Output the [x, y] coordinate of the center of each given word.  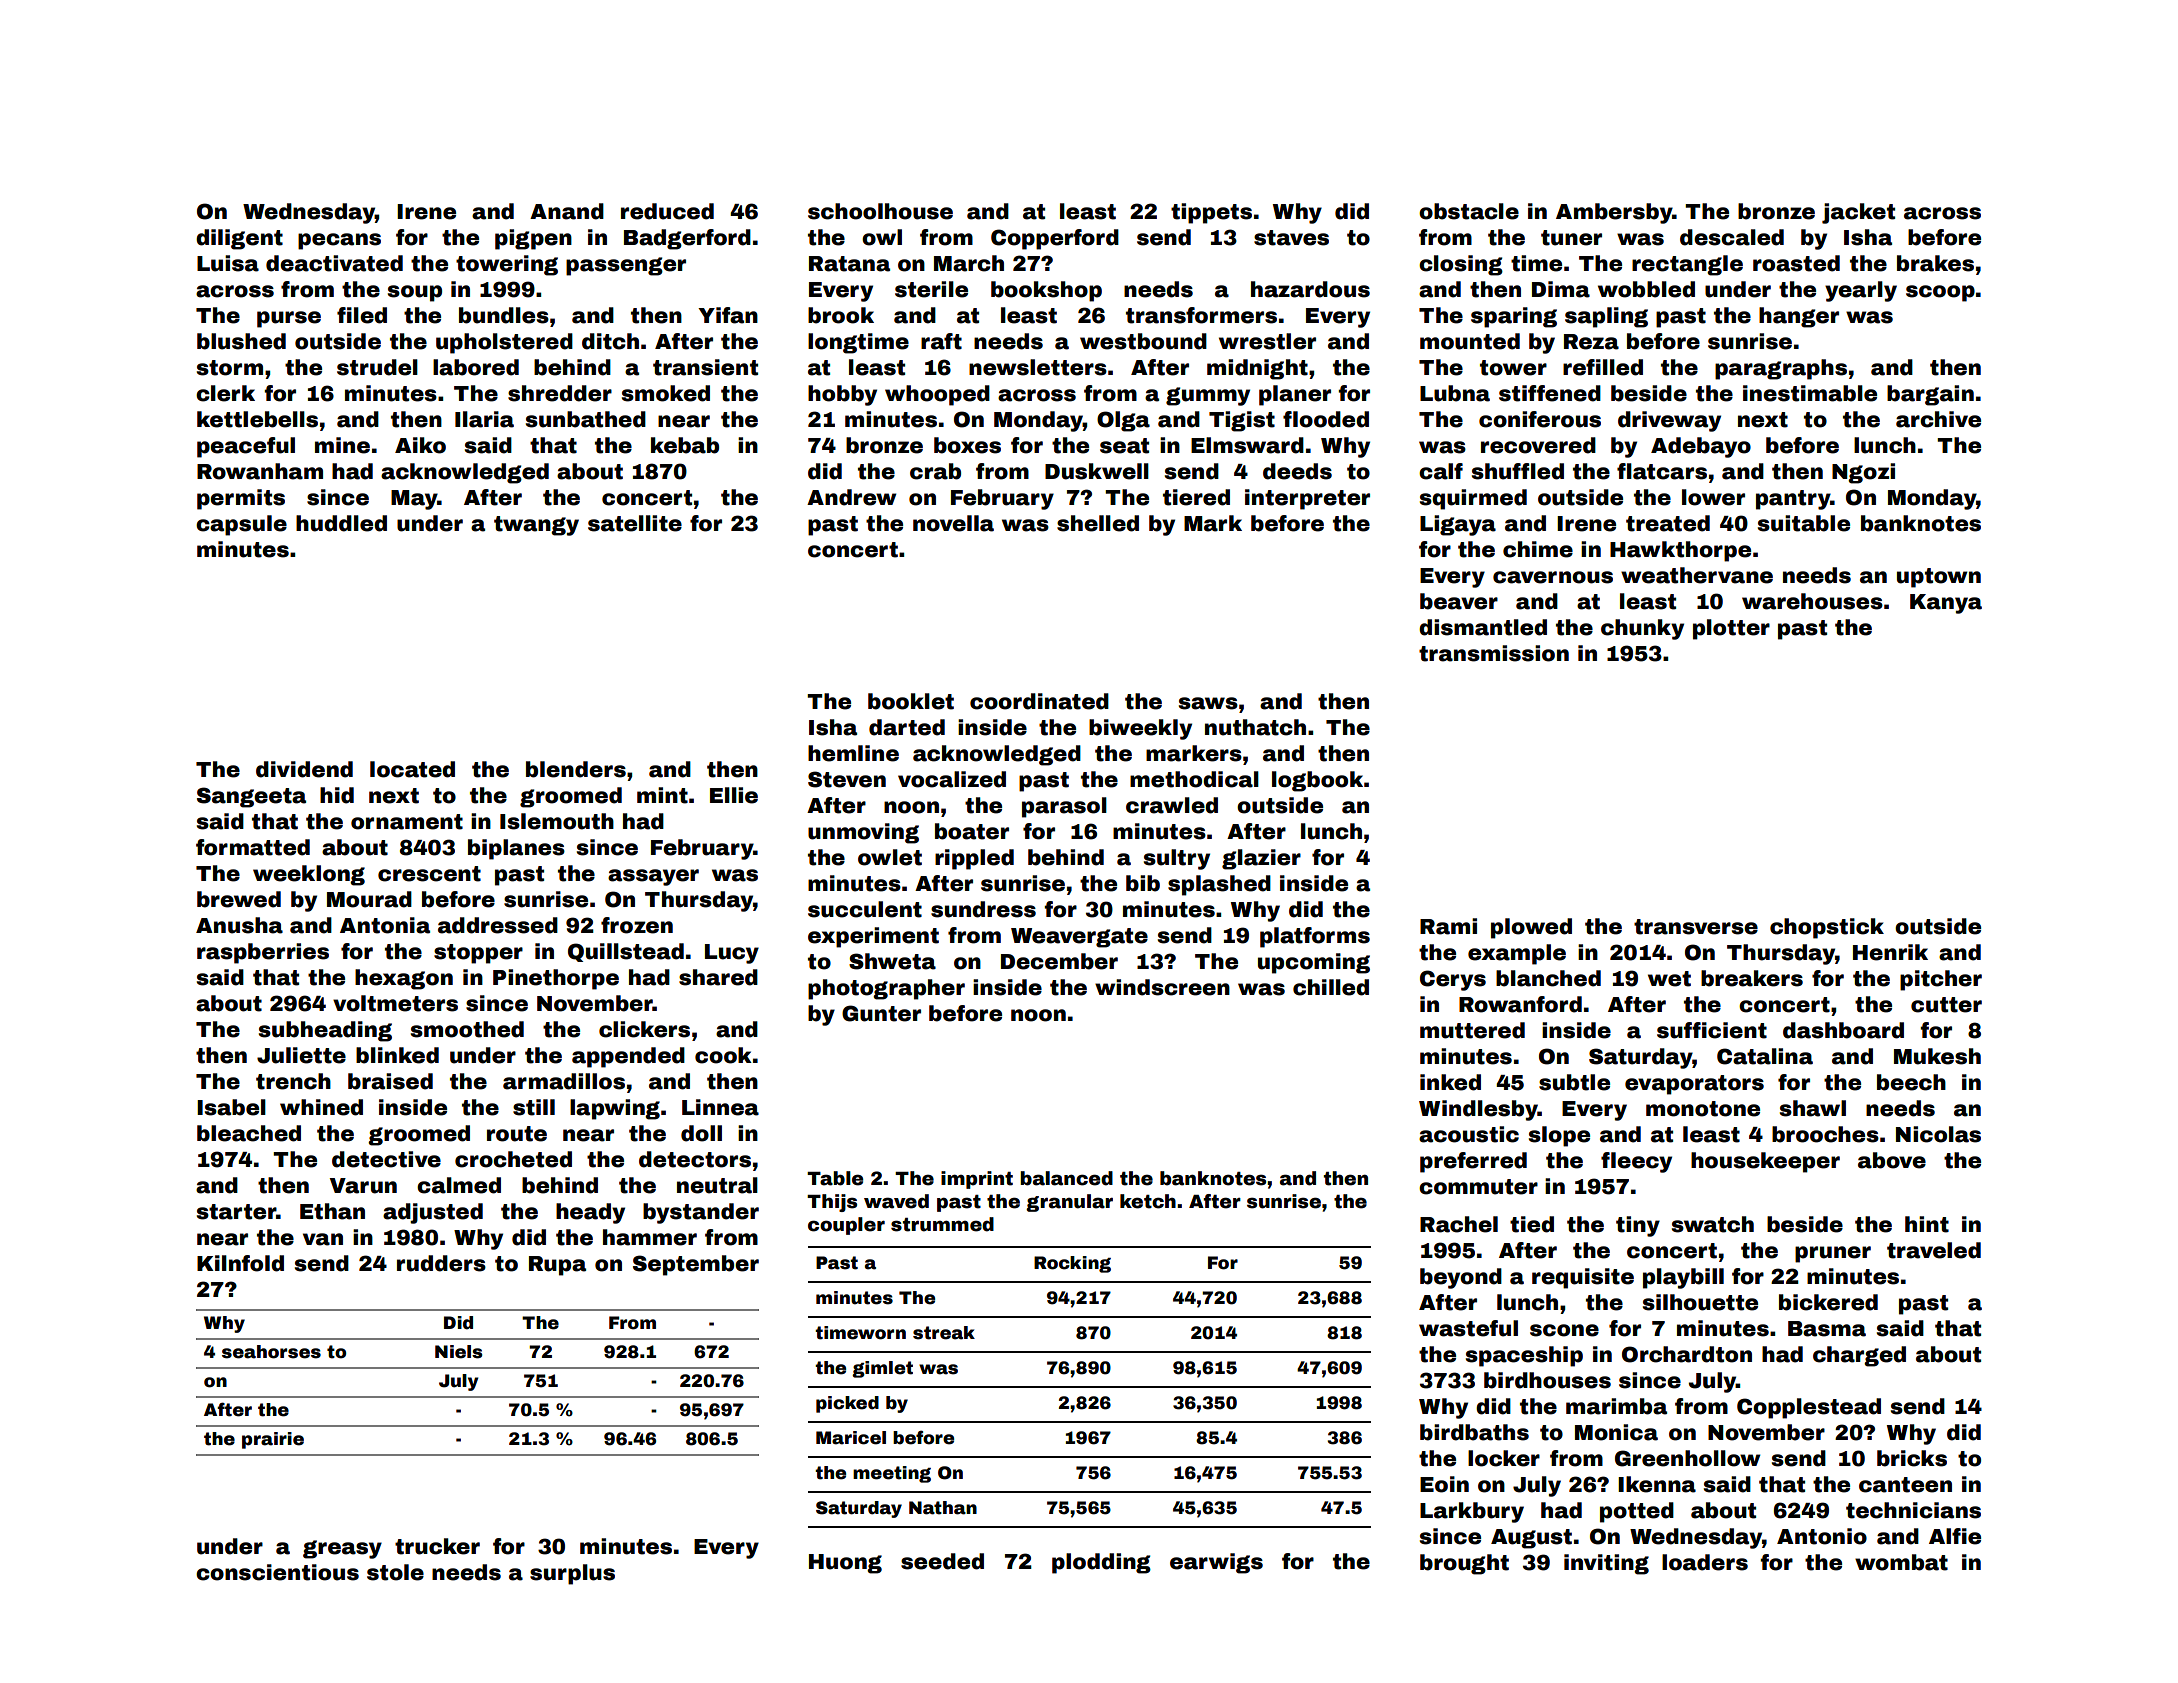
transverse [1696, 927]
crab [935, 471]
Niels [458, 1352]
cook [723, 1055]
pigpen [533, 239]
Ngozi [1863, 473]
